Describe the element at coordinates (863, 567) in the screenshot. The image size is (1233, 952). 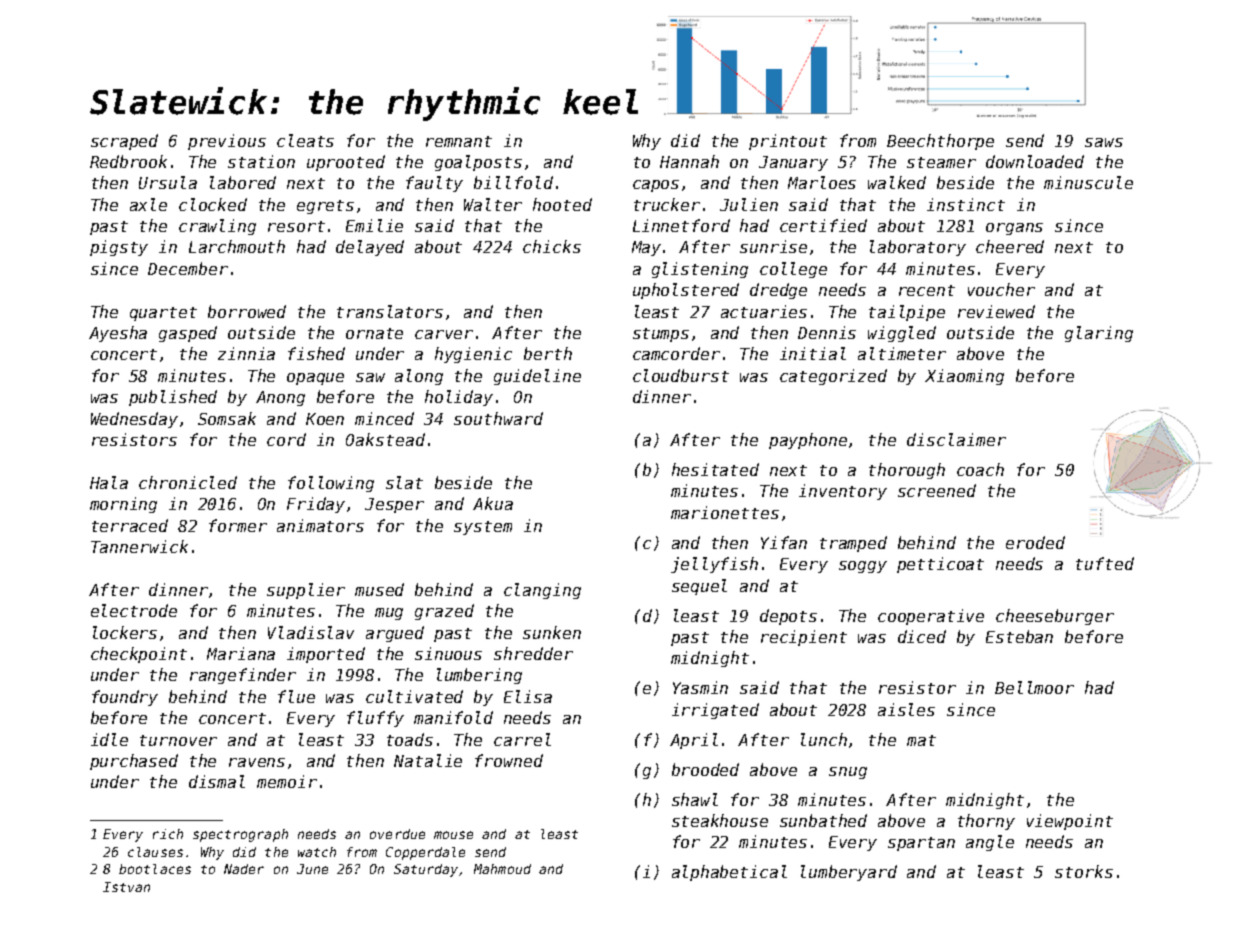
I see `soggy` at that location.
